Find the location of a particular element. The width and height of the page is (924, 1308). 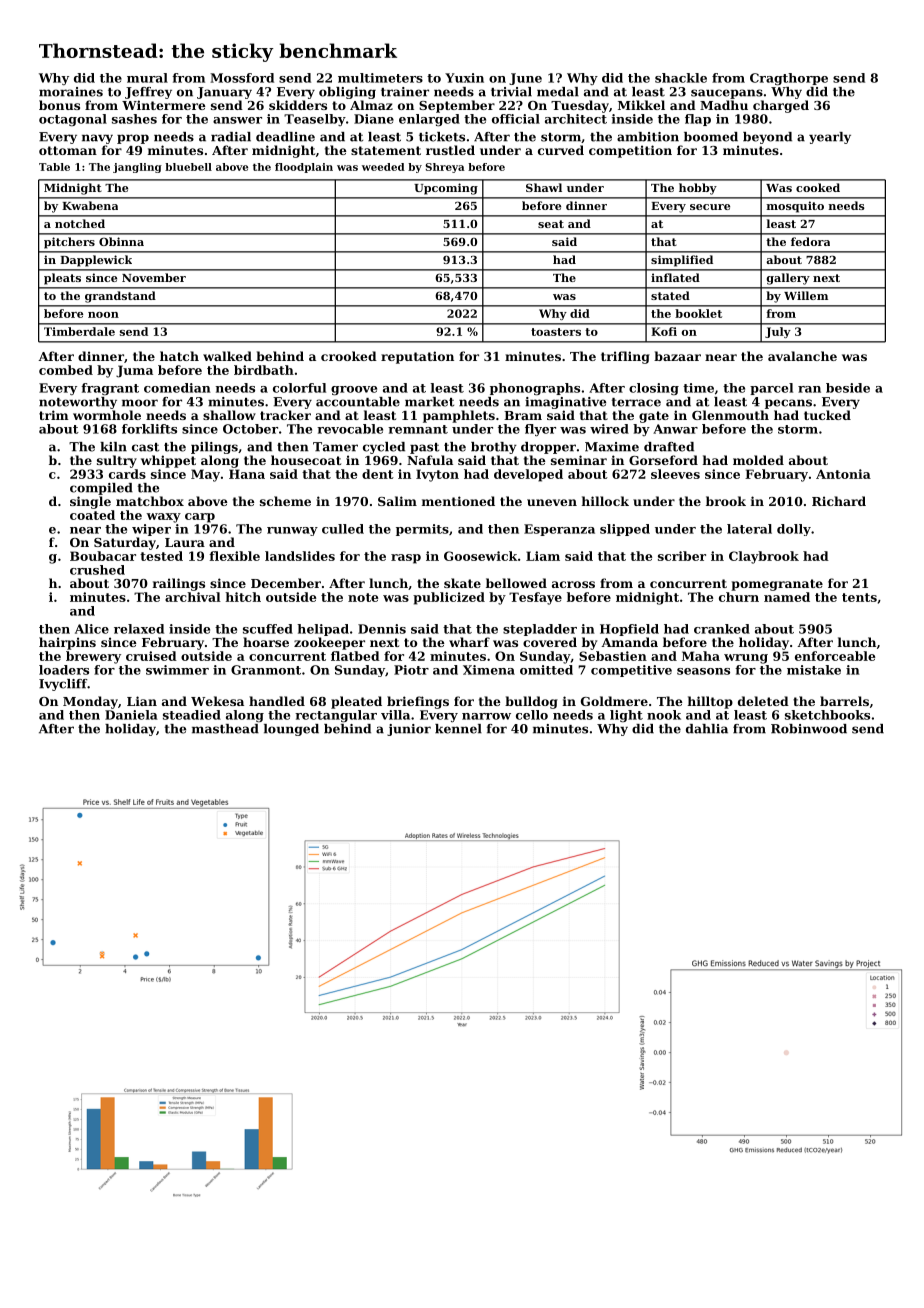

Lian is located at coordinates (142, 701).
